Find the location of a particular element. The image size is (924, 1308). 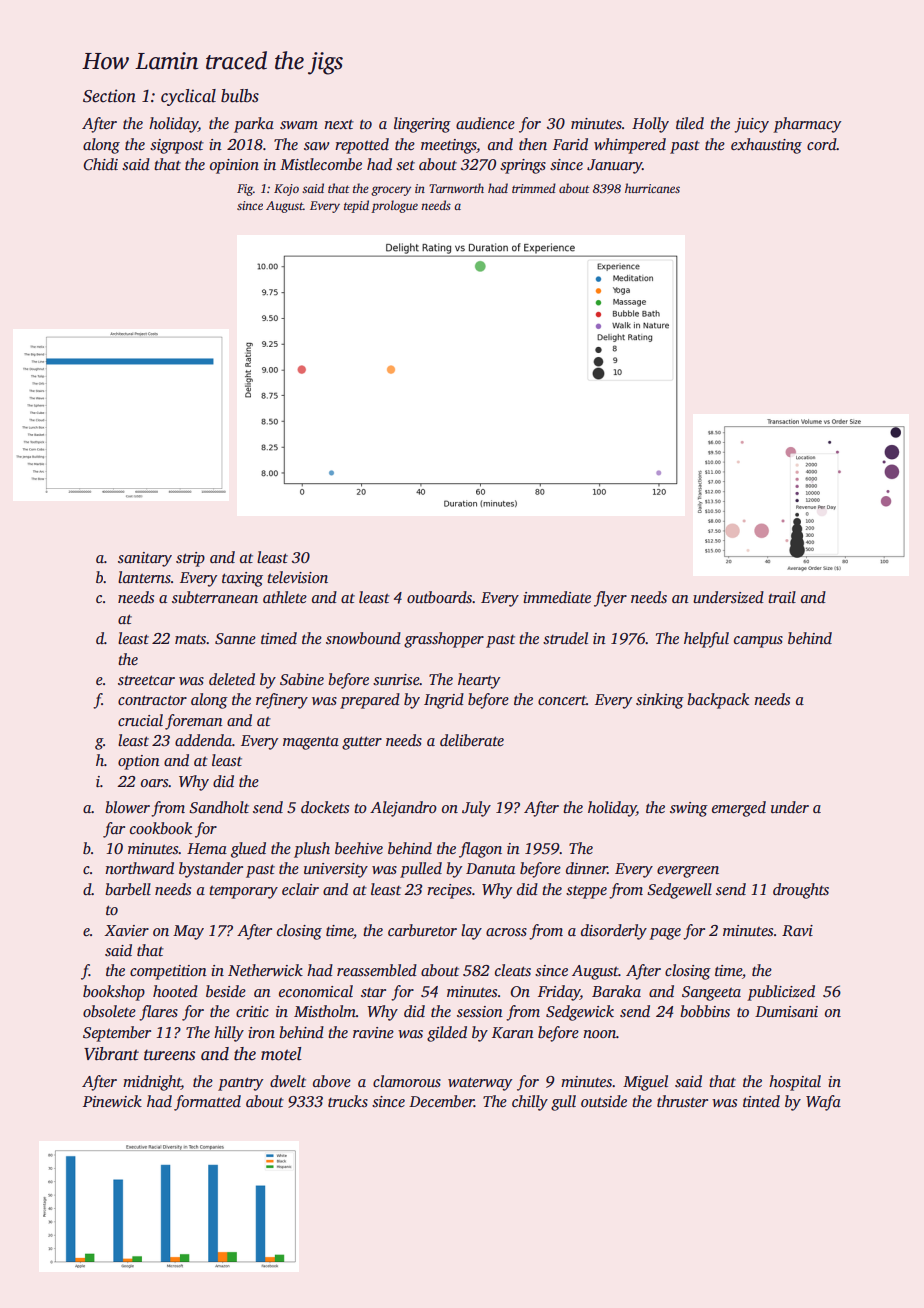

tepid is located at coordinates (356, 206).
